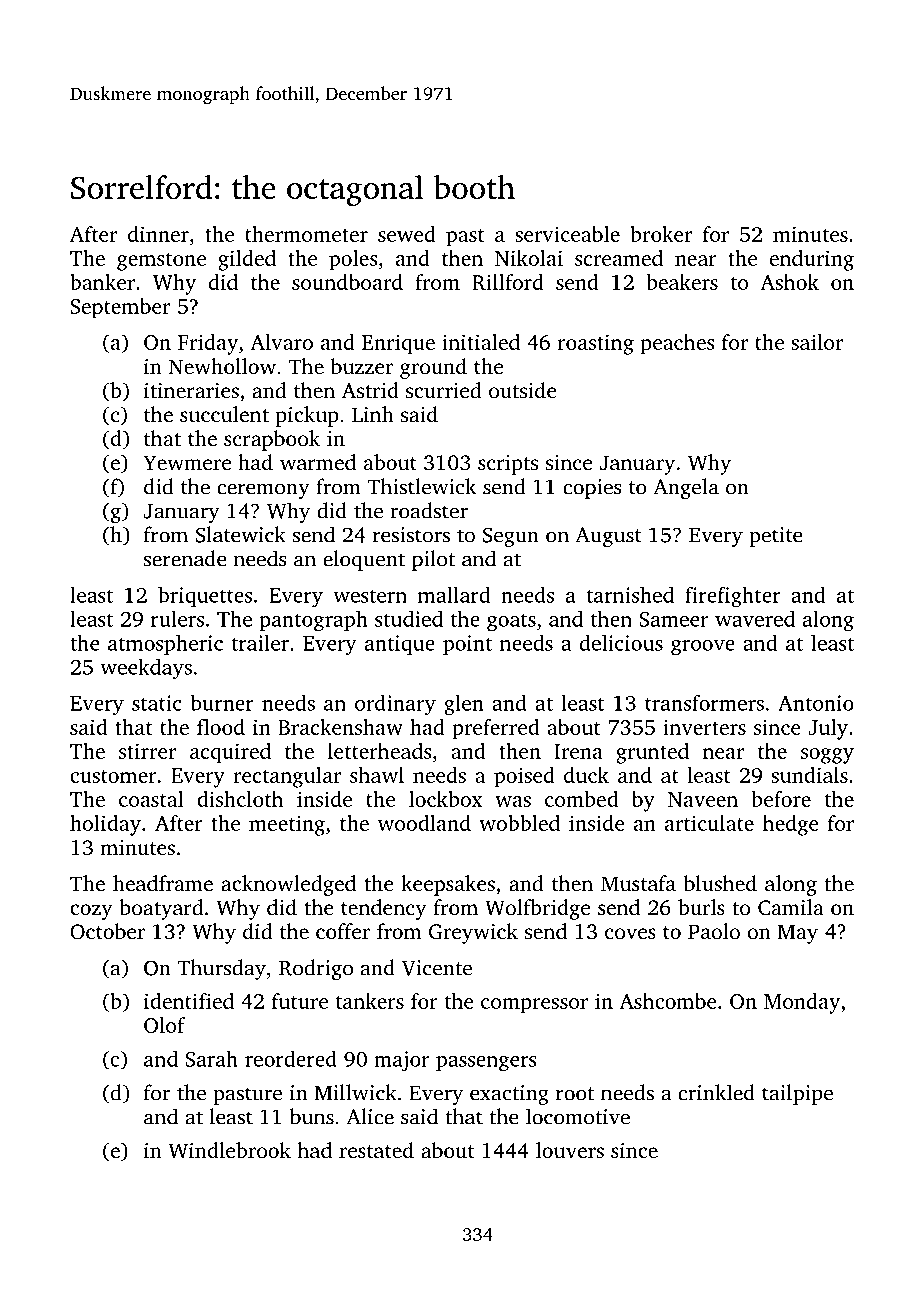 This screenshot has height=1311, width=924. Describe the element at coordinates (661, 234) in the screenshot. I see `broker` at that location.
